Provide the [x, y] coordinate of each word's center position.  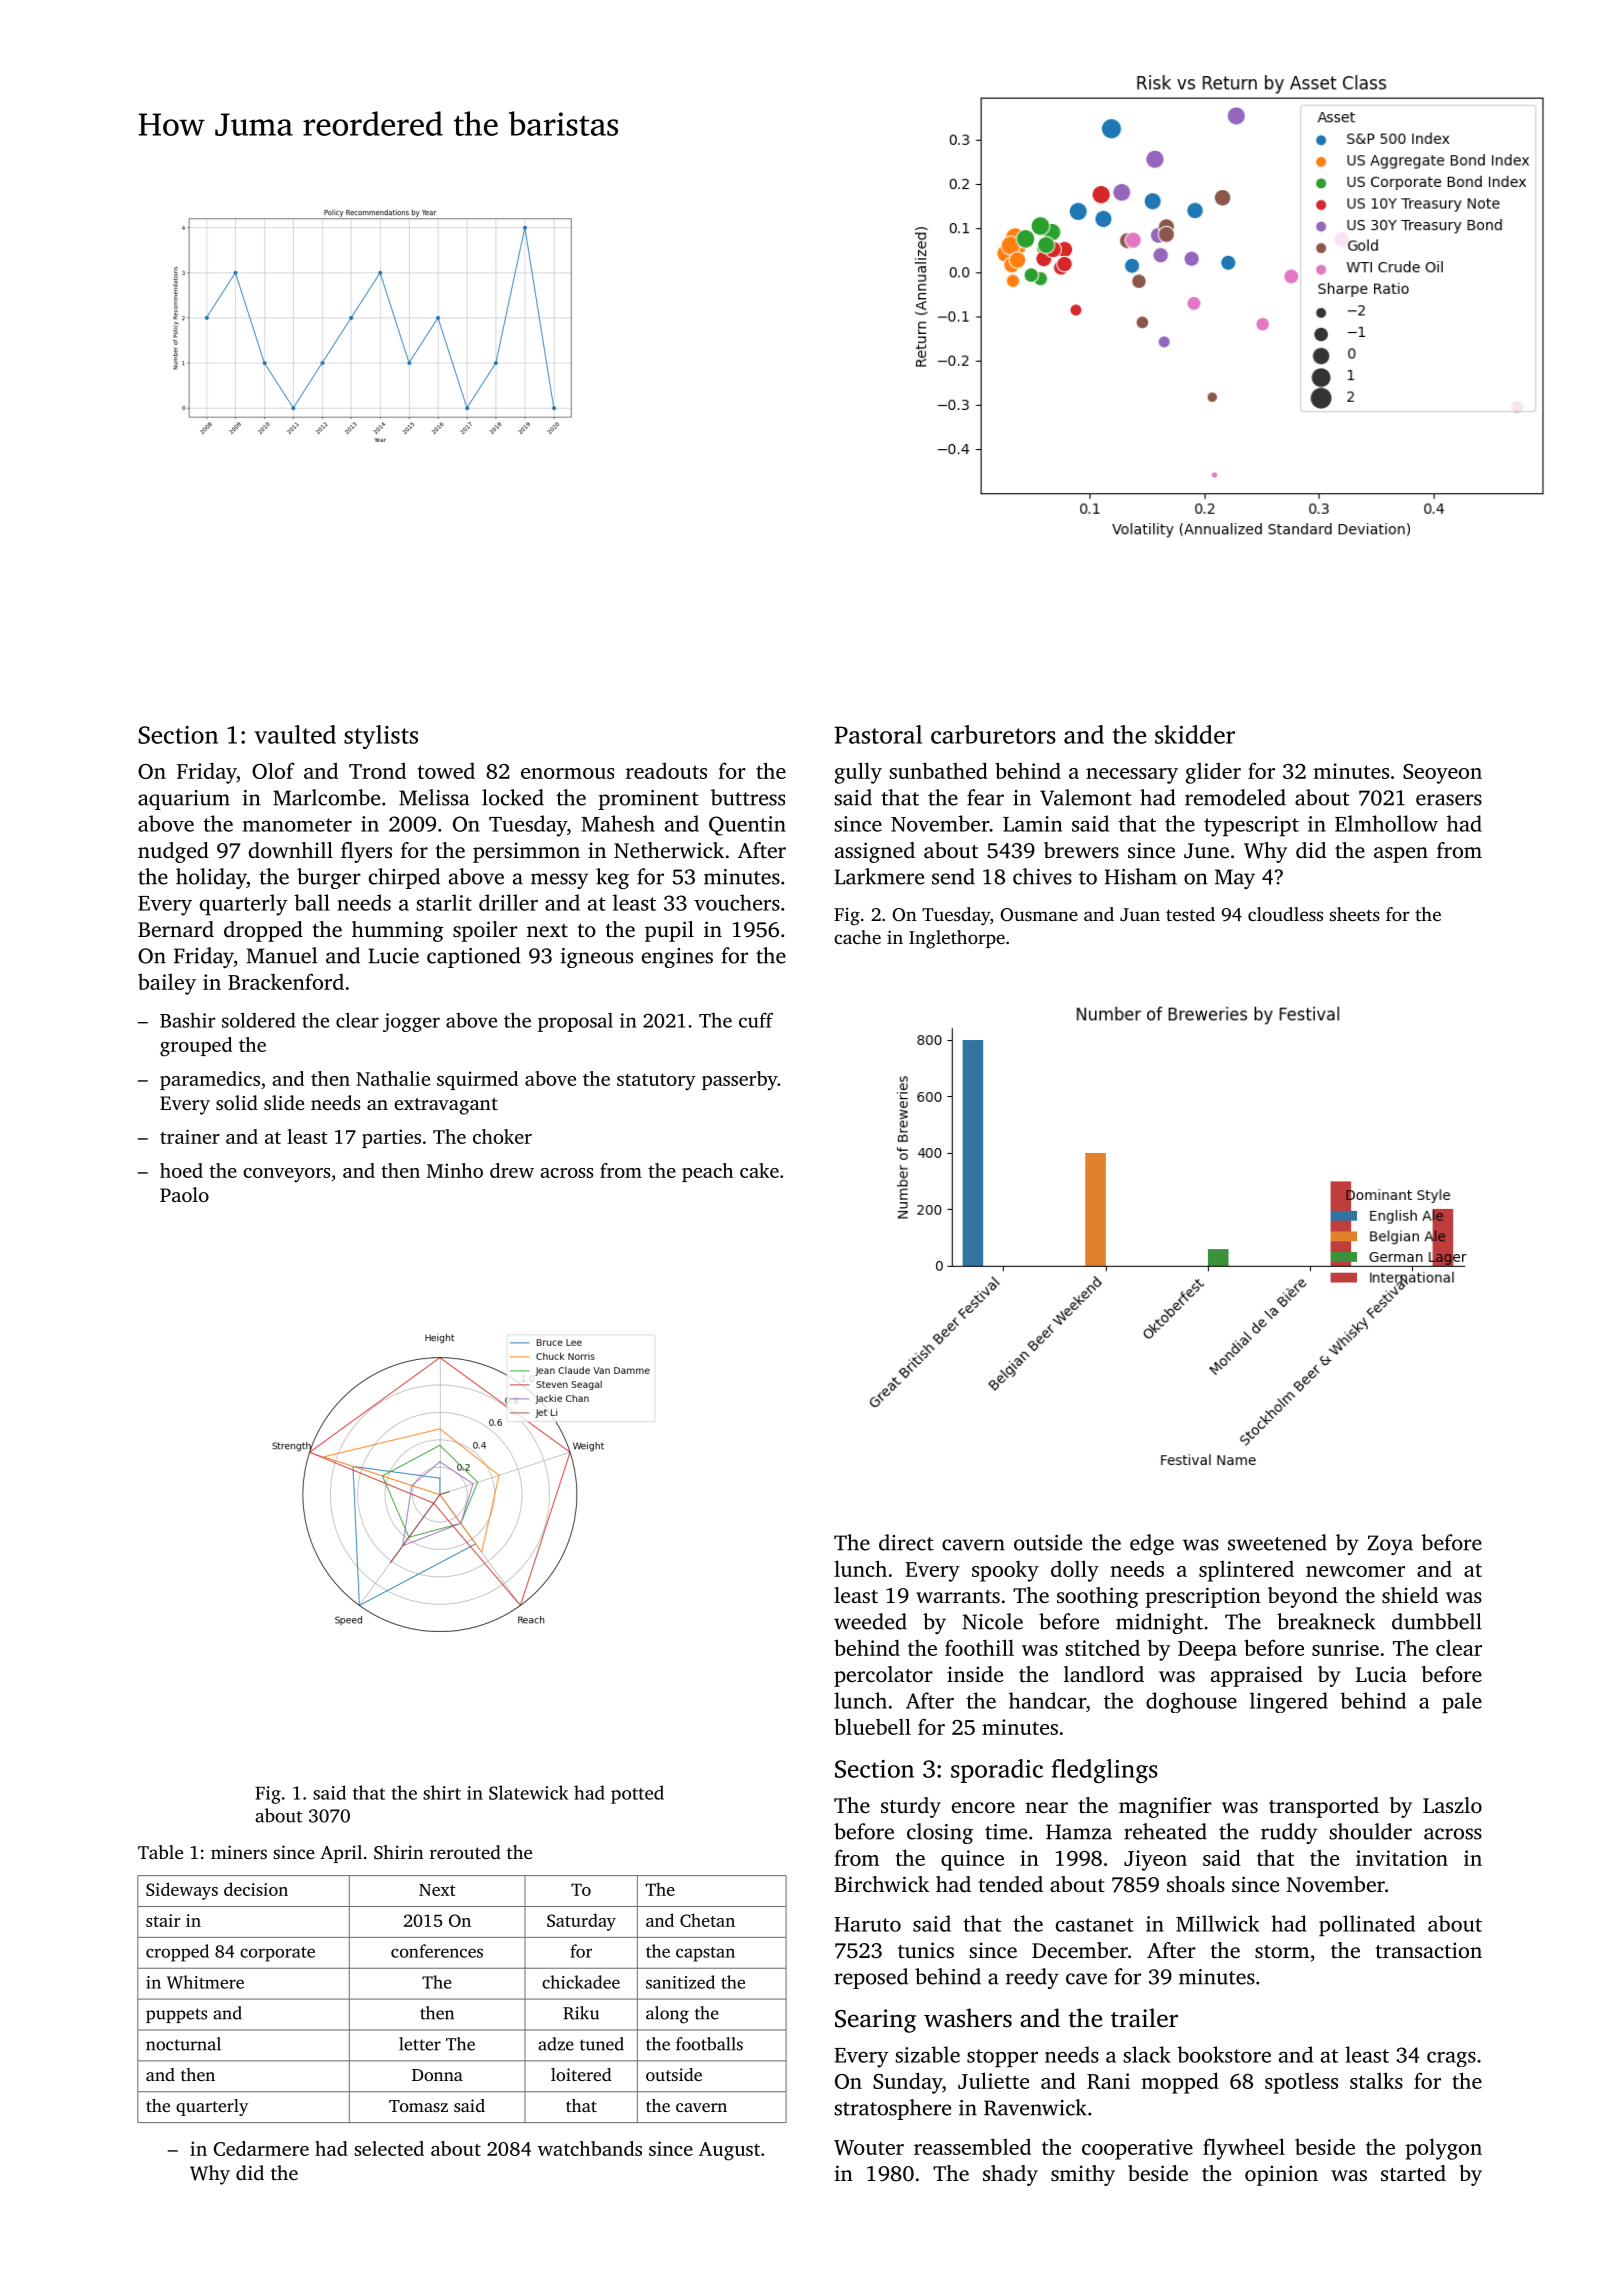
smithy [1083, 2175]
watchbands [590, 2148]
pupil [669, 931]
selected [389, 2148]
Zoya [1390, 1545]
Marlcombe [326, 797]
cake [759, 1170]
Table [160, 1852]
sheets [1355, 914]
